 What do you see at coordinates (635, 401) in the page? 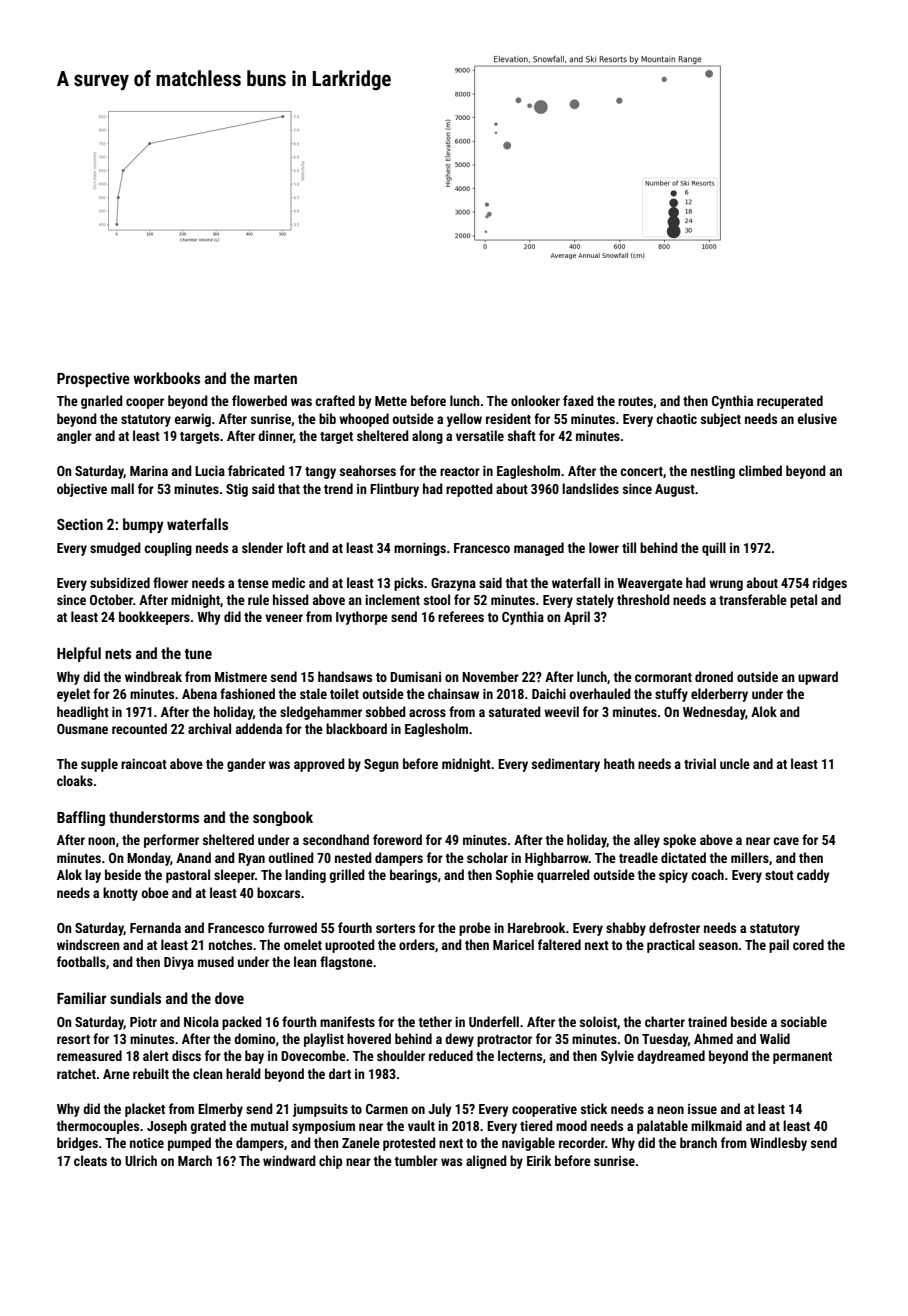
I see `routes` at bounding box center [635, 401].
